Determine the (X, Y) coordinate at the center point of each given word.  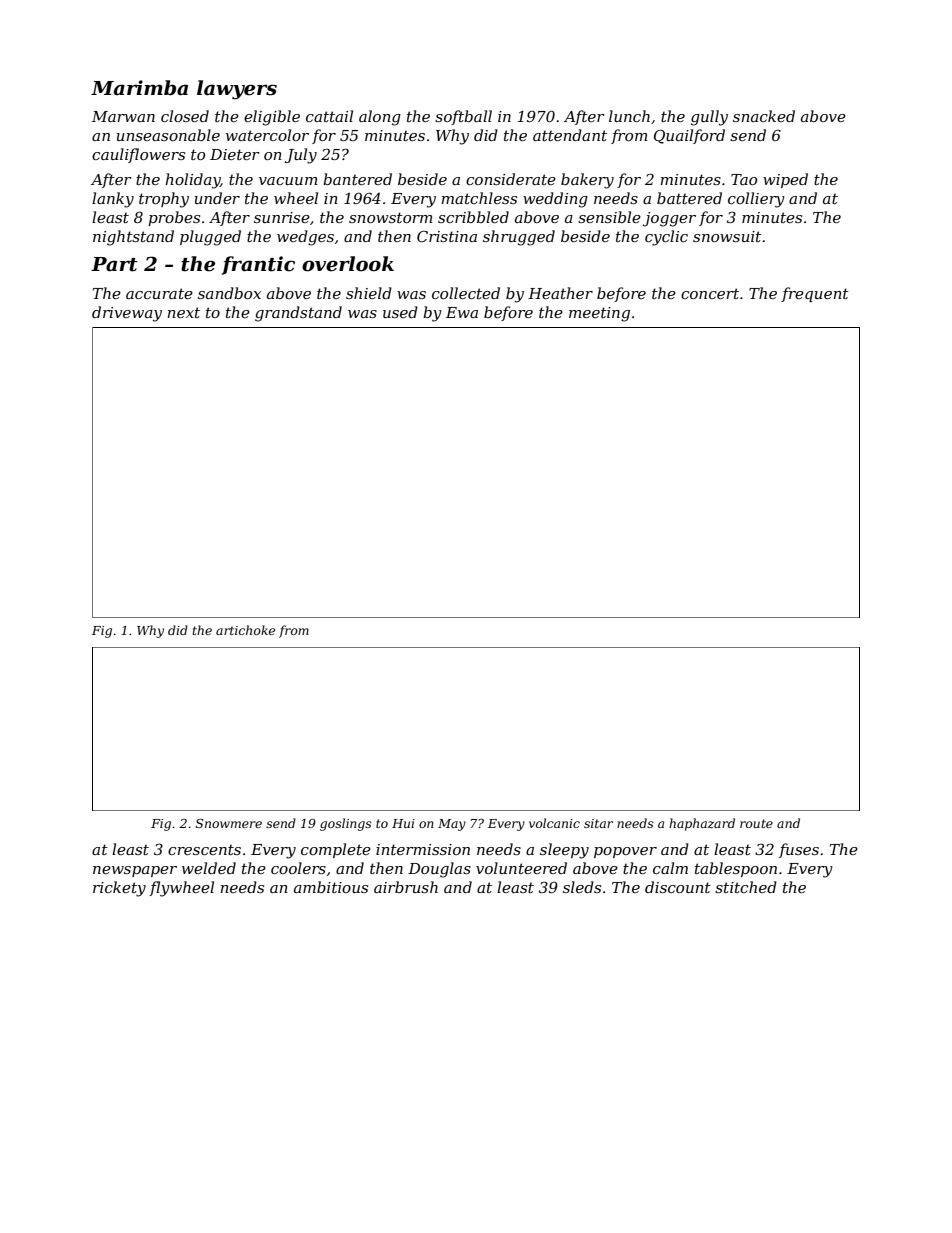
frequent (815, 294)
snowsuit (727, 236)
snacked (764, 116)
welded (209, 868)
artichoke (245, 630)
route (756, 823)
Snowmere (229, 823)
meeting (599, 314)
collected (466, 293)
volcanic (554, 823)
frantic (258, 265)
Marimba (139, 88)
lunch (629, 116)
